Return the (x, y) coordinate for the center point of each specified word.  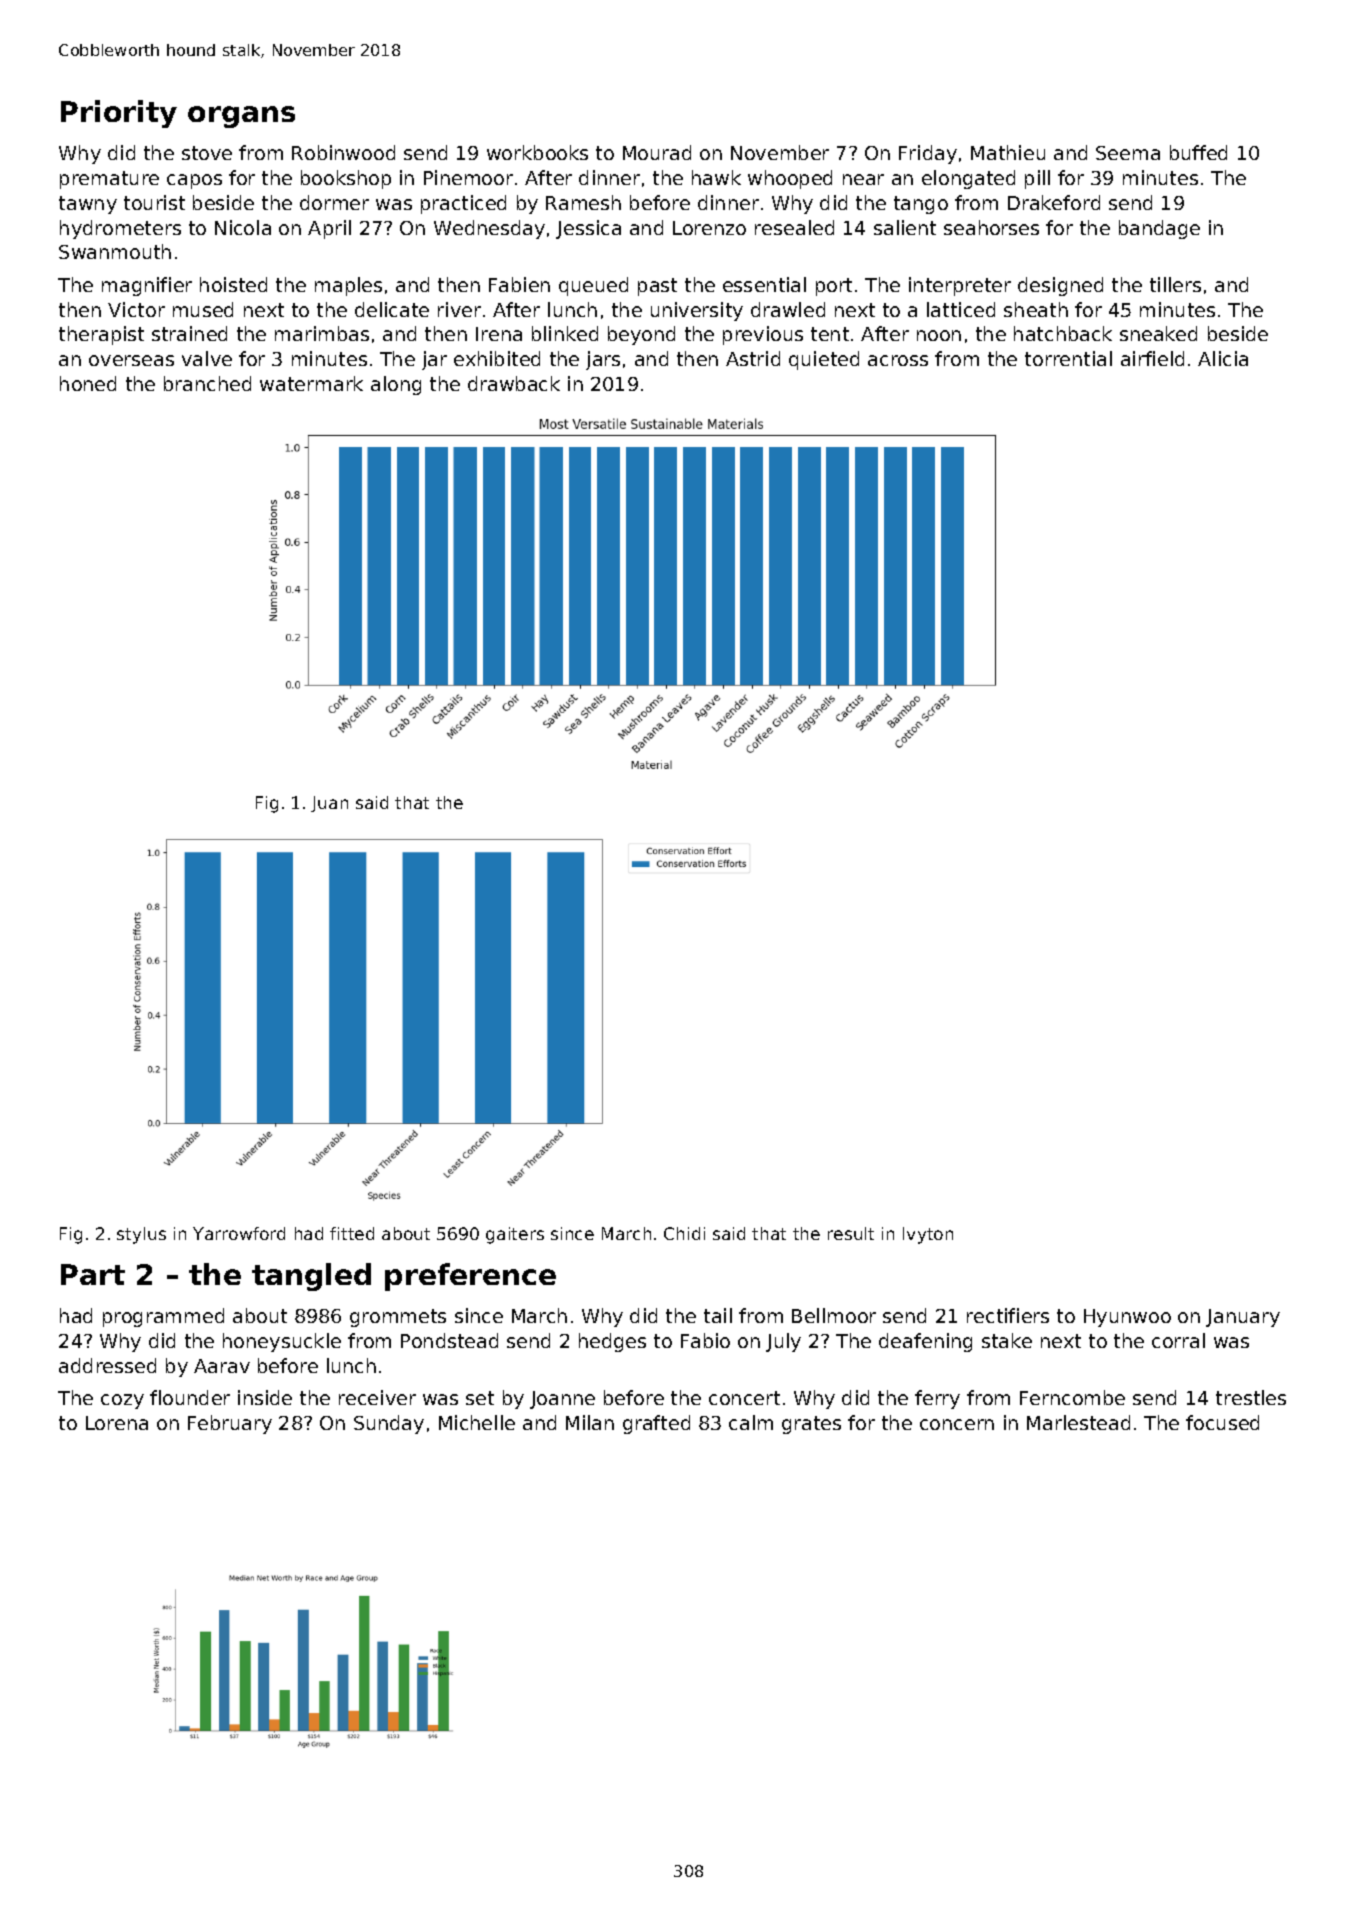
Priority (119, 114)
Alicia (1223, 358)
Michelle (477, 1422)
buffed (1198, 152)
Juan (329, 804)
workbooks (537, 152)
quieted (824, 360)
